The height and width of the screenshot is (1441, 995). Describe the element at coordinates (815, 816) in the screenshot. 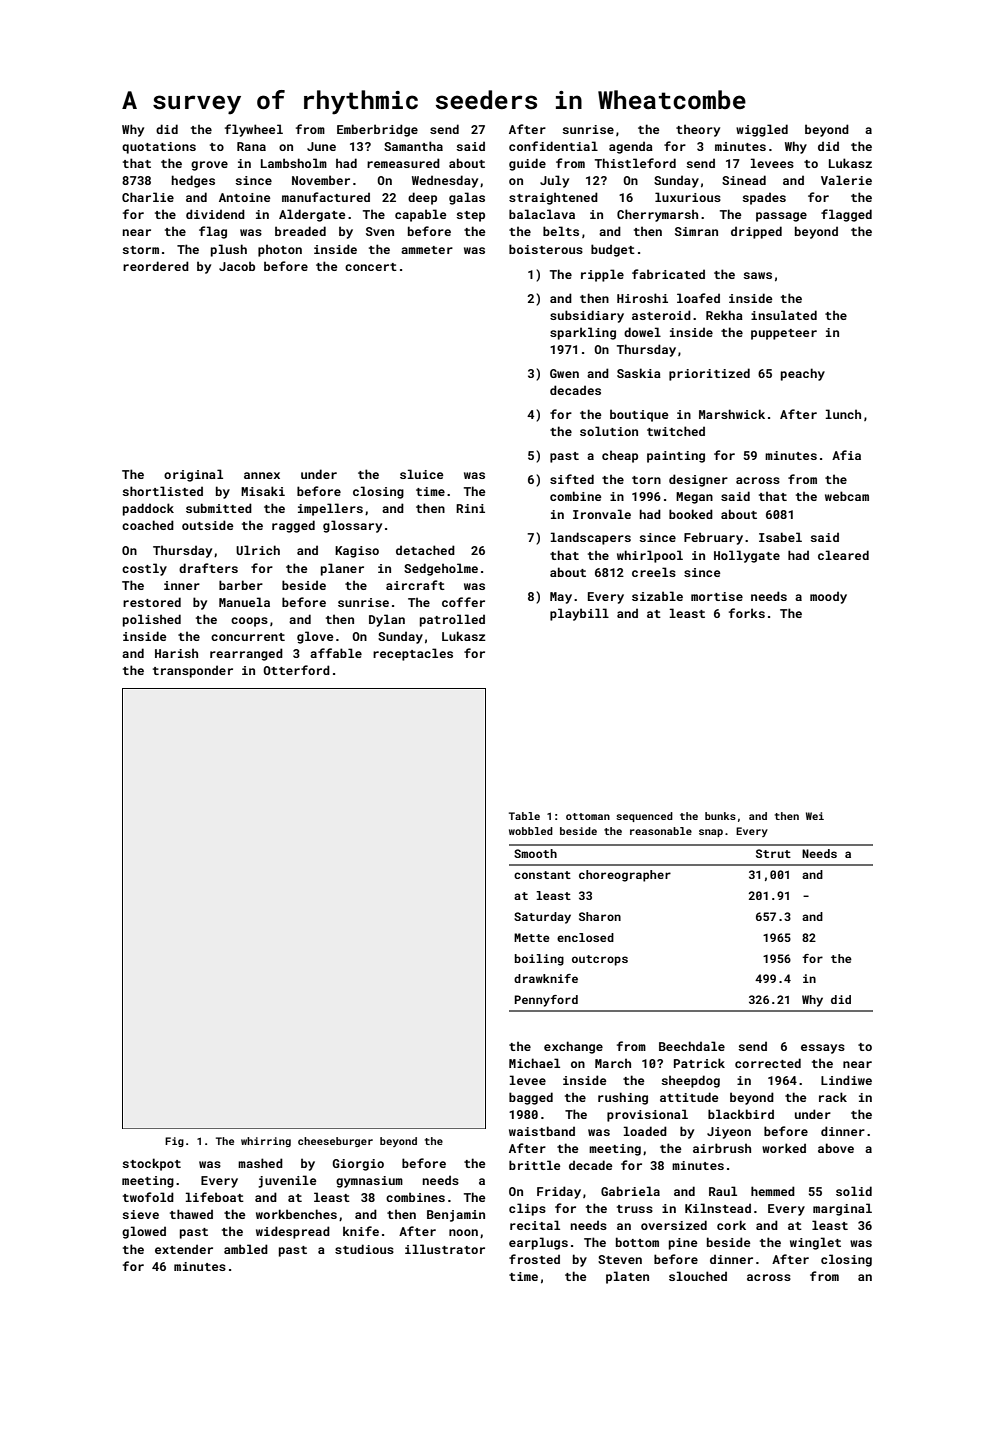

I see `Wei` at that location.
